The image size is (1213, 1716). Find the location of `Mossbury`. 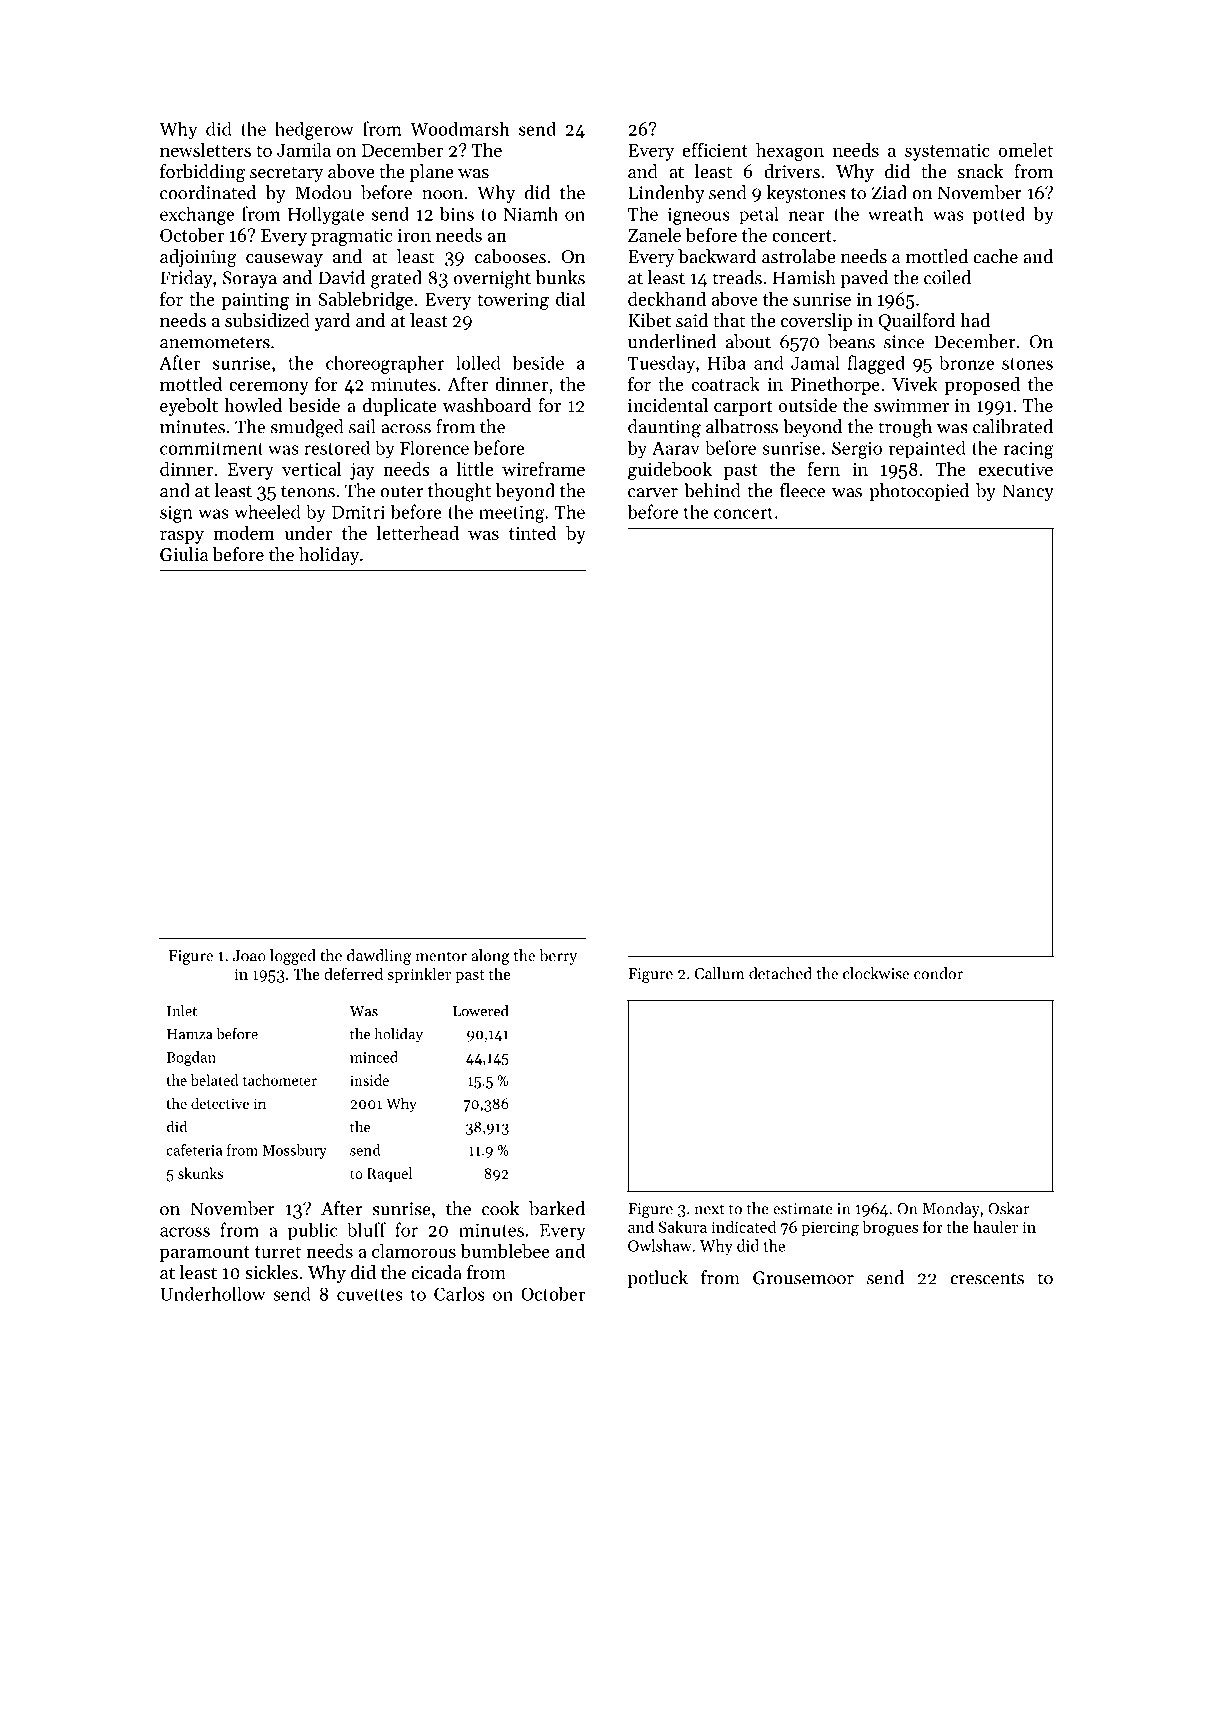

Mossbury is located at coordinates (294, 1151).
